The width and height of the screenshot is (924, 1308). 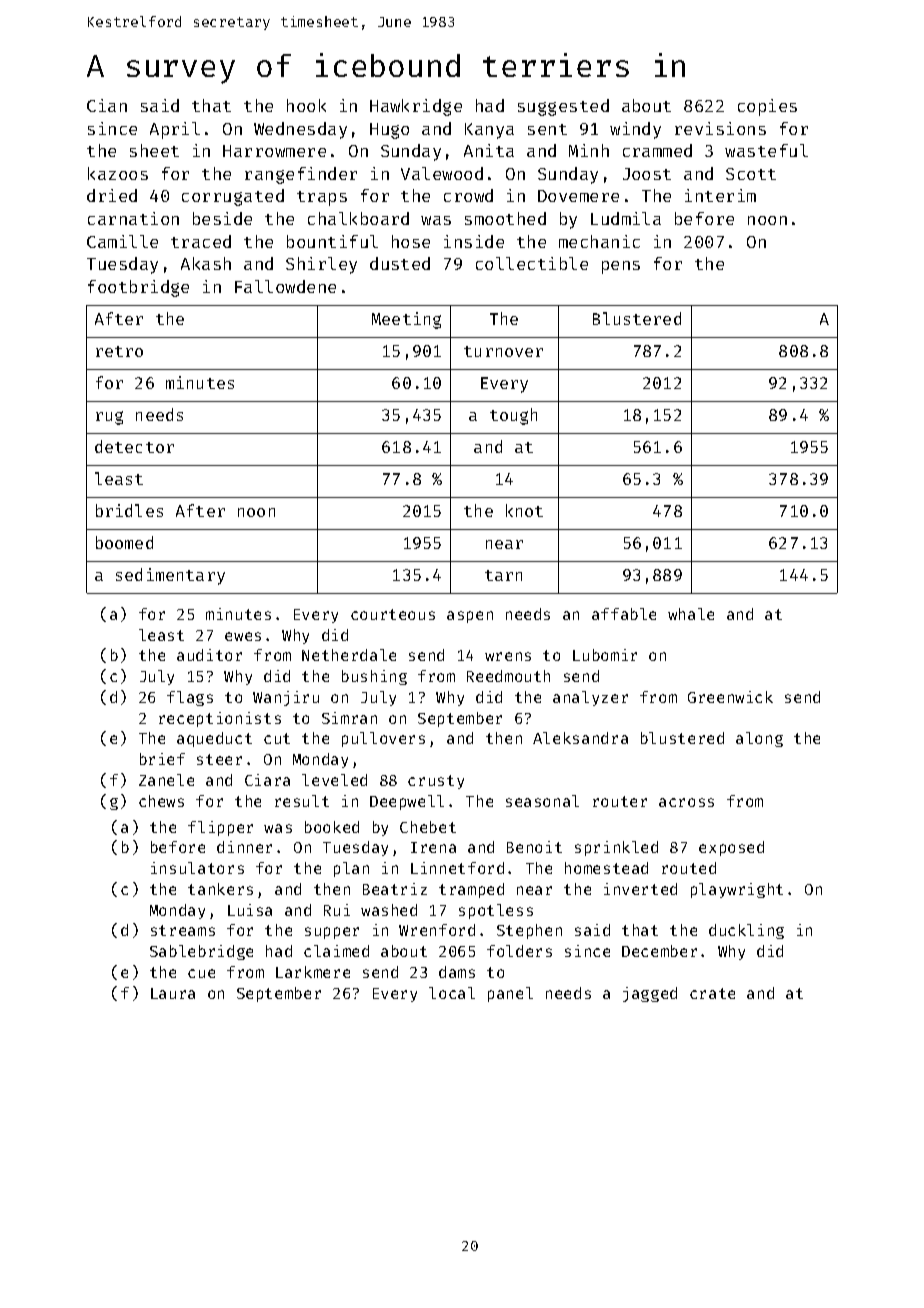 I want to click on copies, so click(x=767, y=107).
